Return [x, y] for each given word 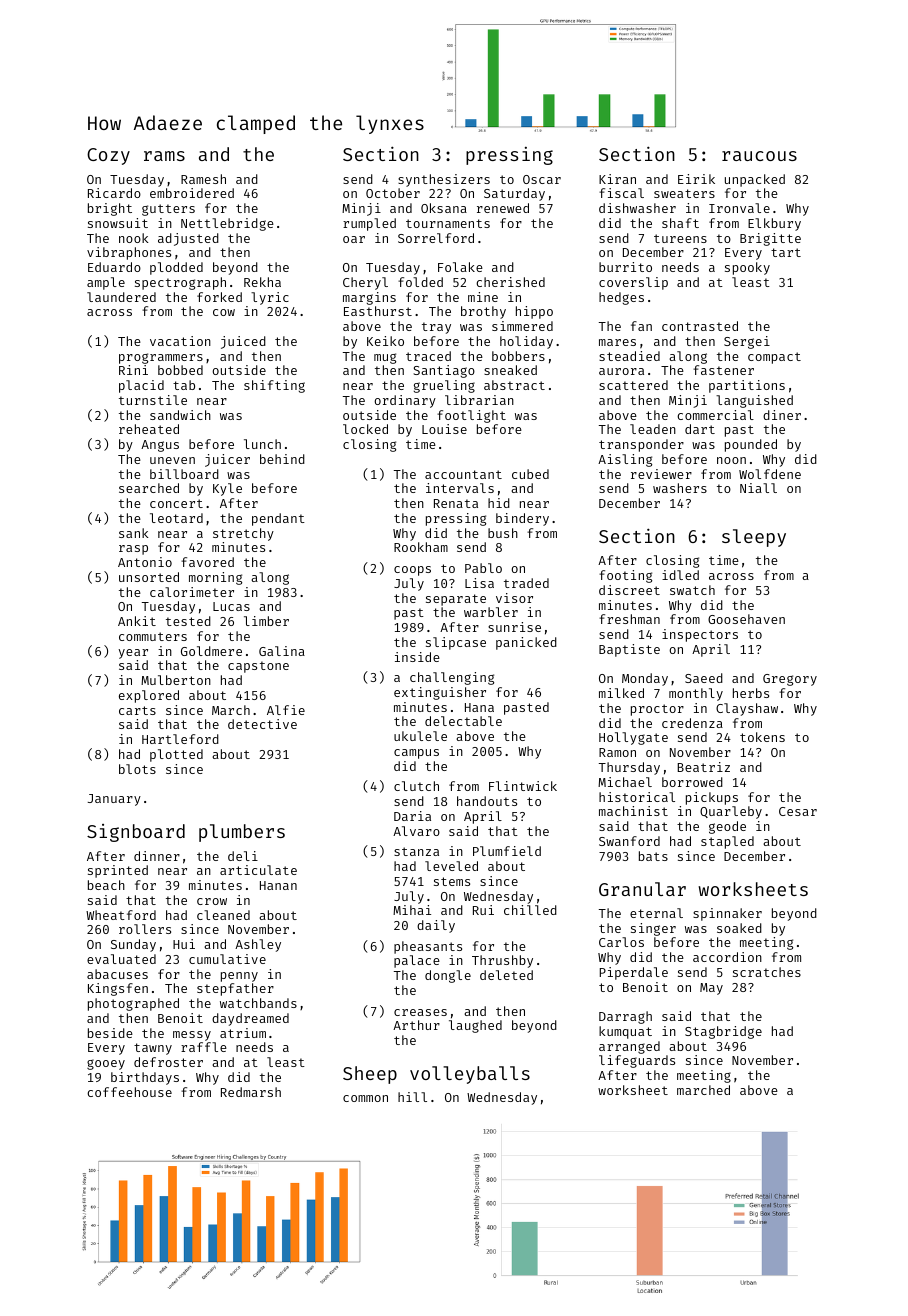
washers [680, 488]
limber [266, 621]
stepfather [235, 989]
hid [499, 503]
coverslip [633, 283]
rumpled [369, 224]
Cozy [108, 156]
